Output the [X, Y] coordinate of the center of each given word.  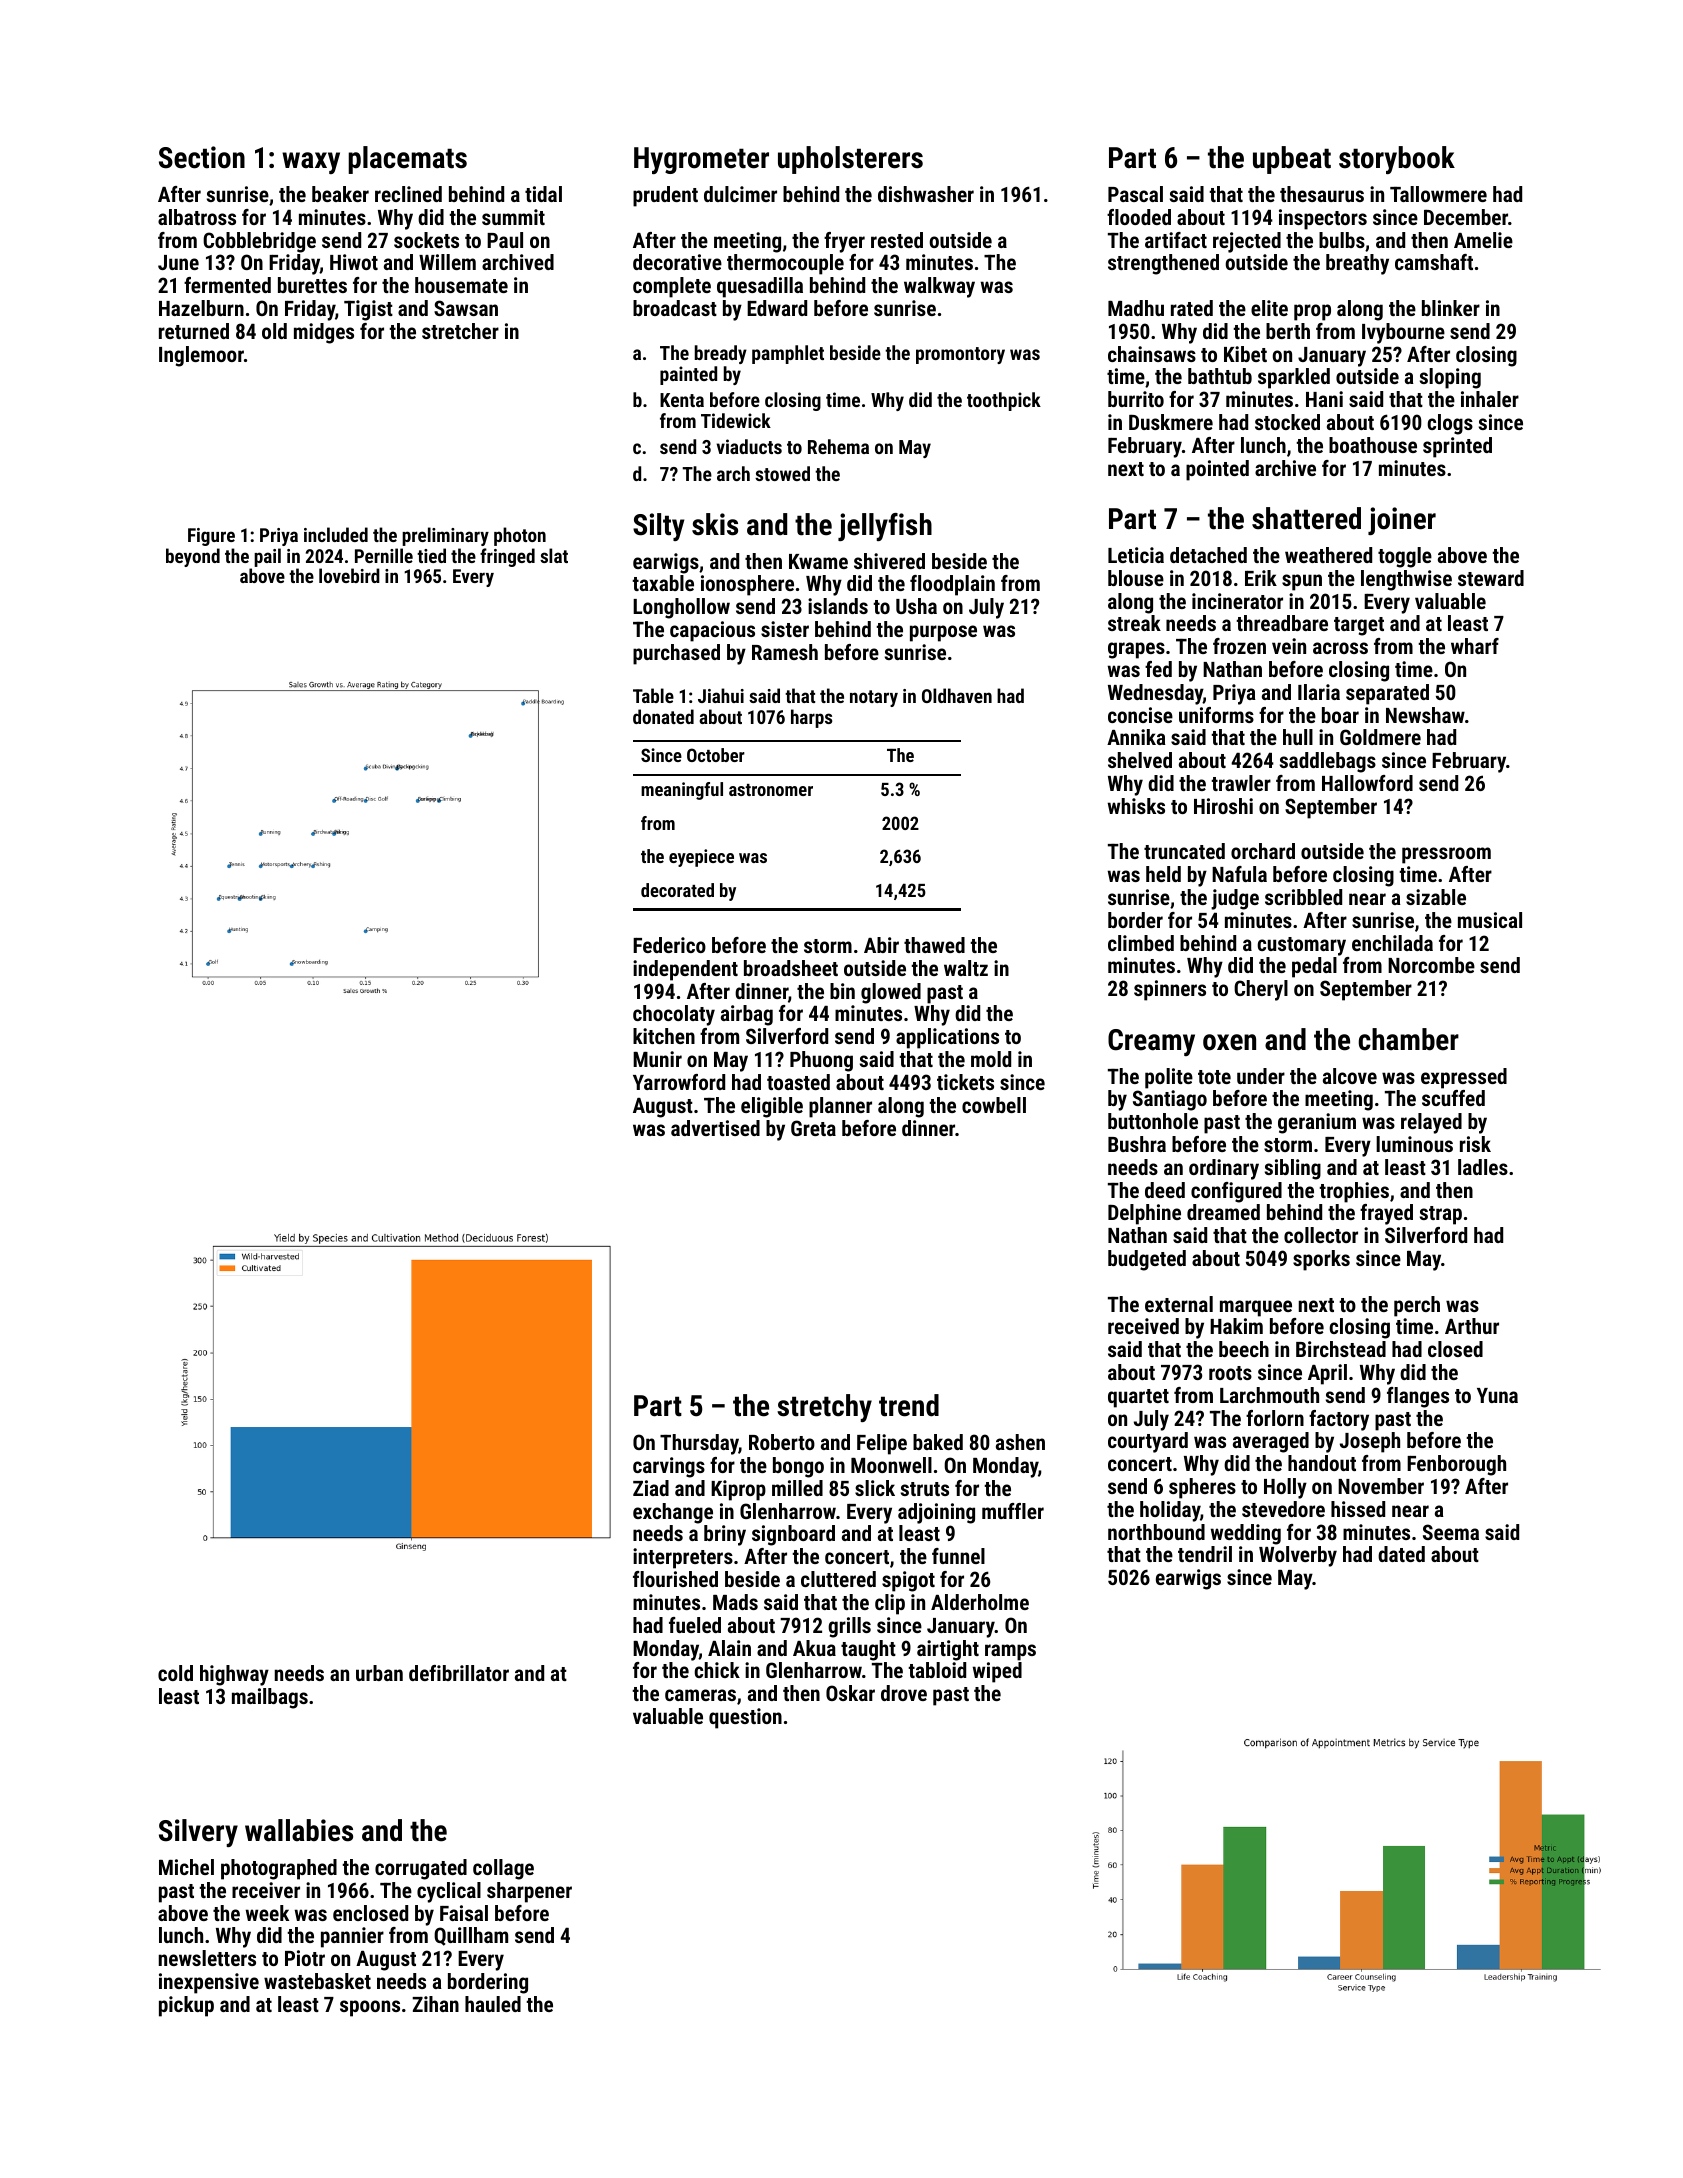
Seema [1451, 1532]
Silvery [198, 1833]
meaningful [682, 791]
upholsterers [850, 160]
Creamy [1151, 1042]
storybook [1397, 160]
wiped [997, 1672]
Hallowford [1367, 783]
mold [991, 1059]
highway [234, 1675]
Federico [669, 945]
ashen [1020, 1442]
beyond [193, 557]
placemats [407, 160]
